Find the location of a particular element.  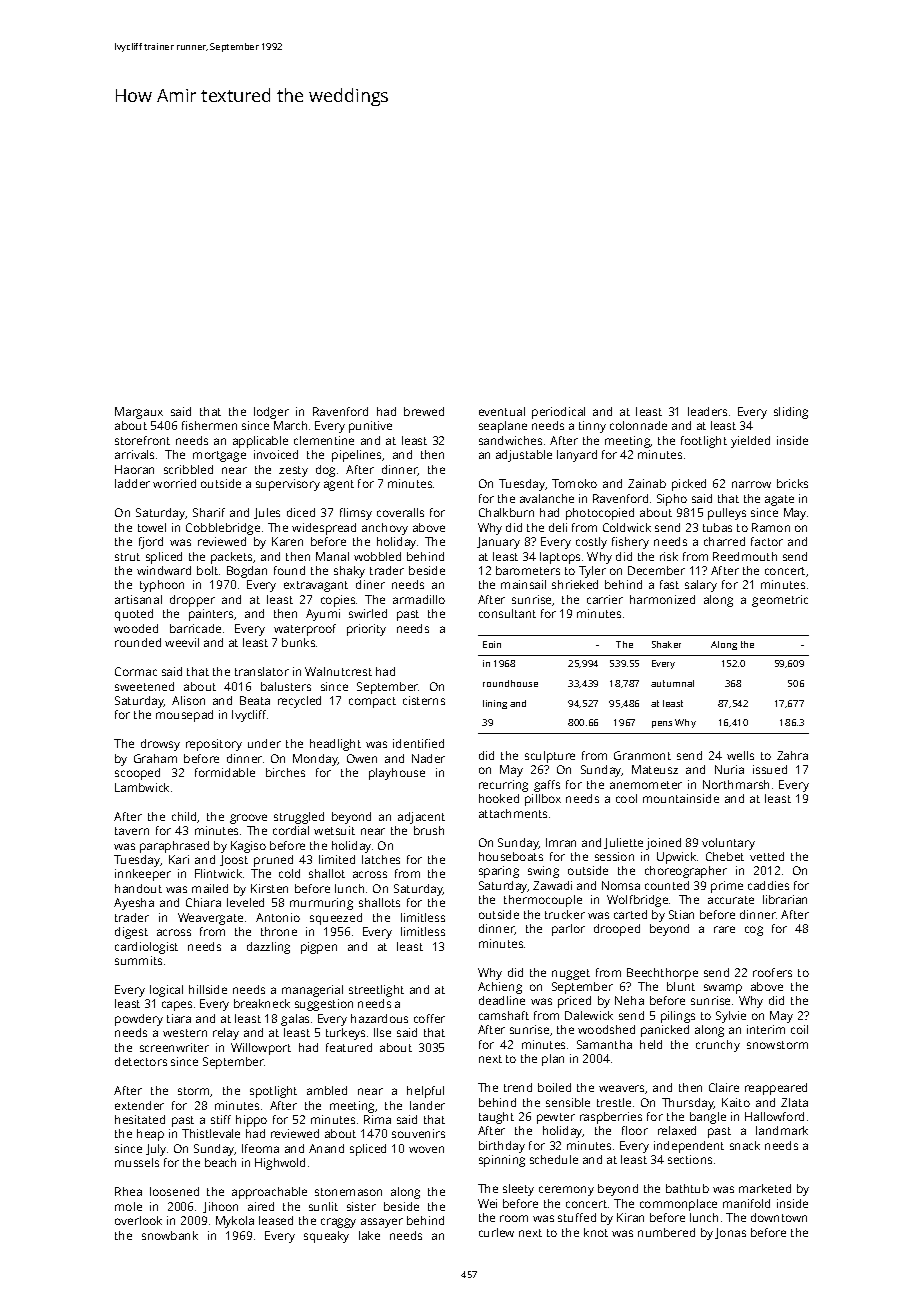

cisterns is located at coordinates (424, 700).
